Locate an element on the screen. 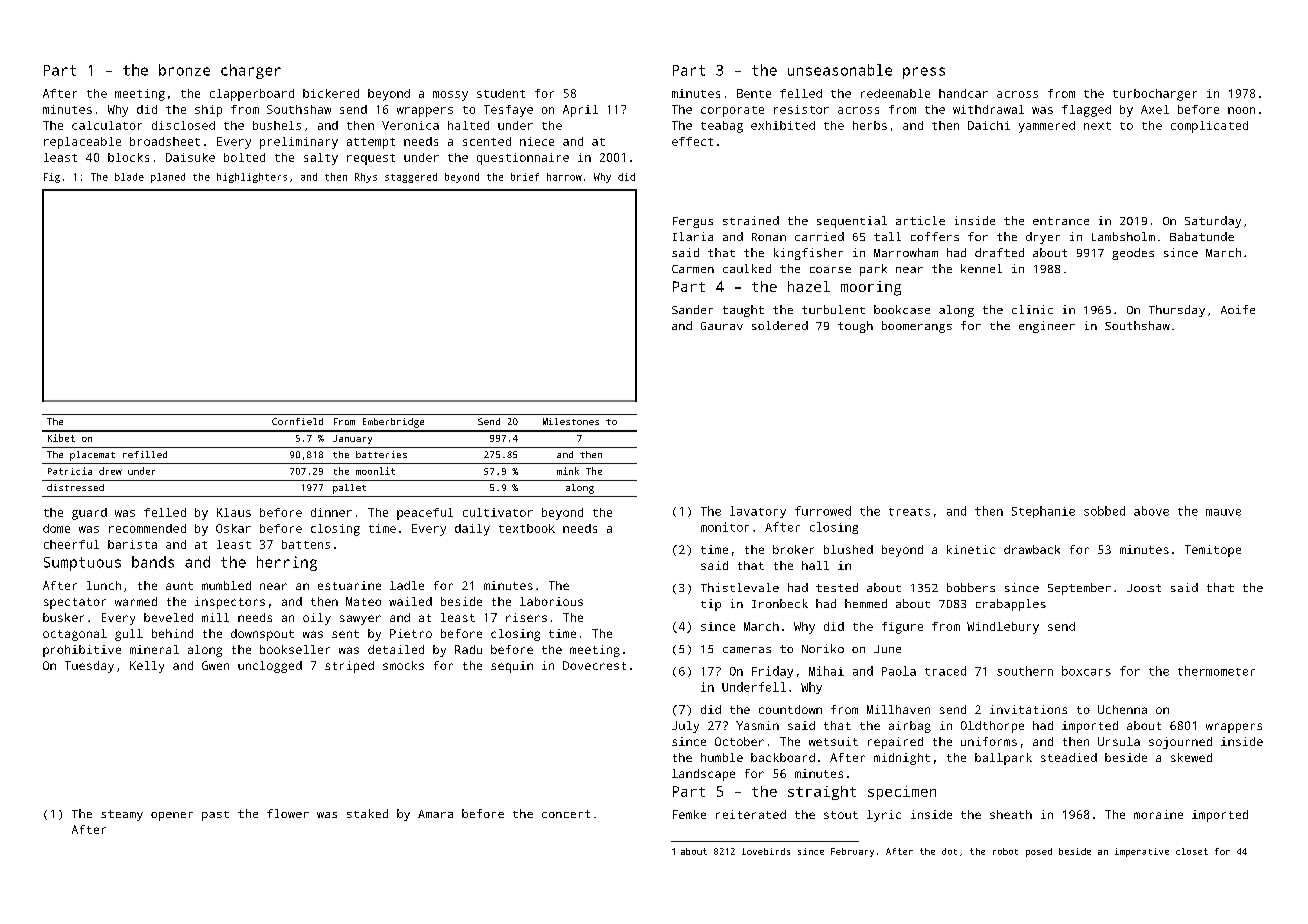  Thursday is located at coordinates (1177, 311).
